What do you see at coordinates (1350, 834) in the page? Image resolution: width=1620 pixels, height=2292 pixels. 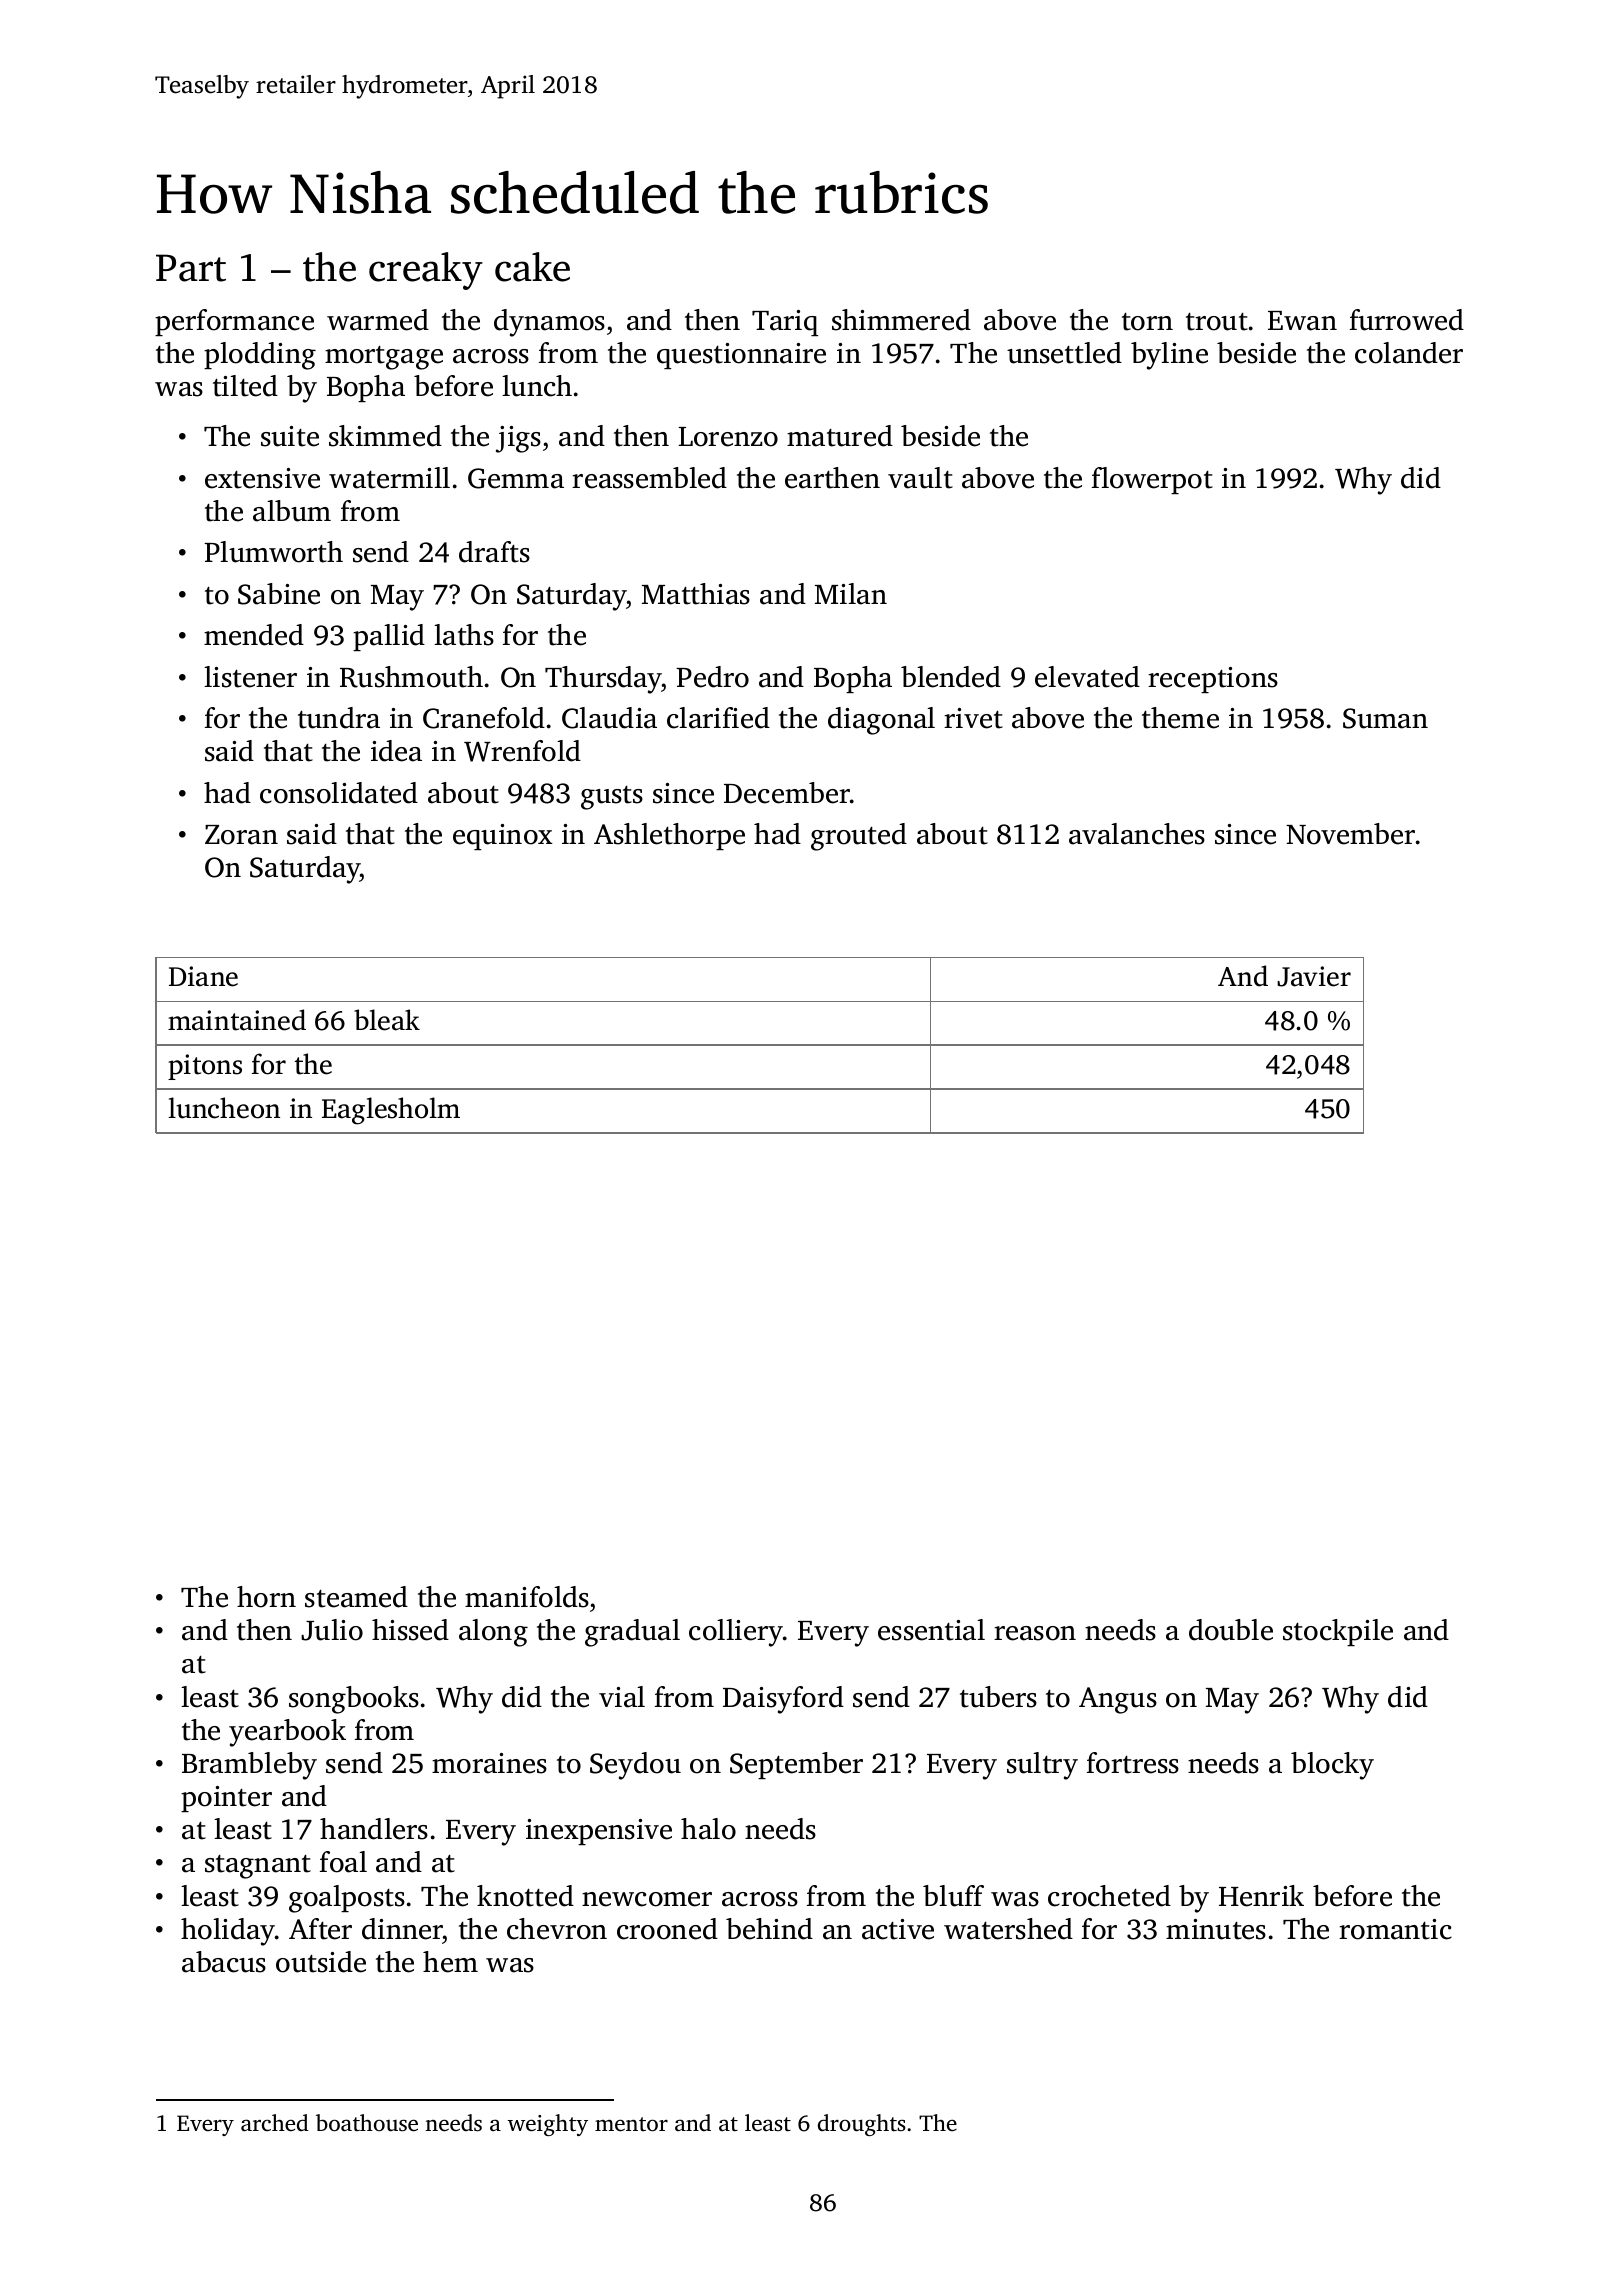 I see `November` at bounding box center [1350, 834].
